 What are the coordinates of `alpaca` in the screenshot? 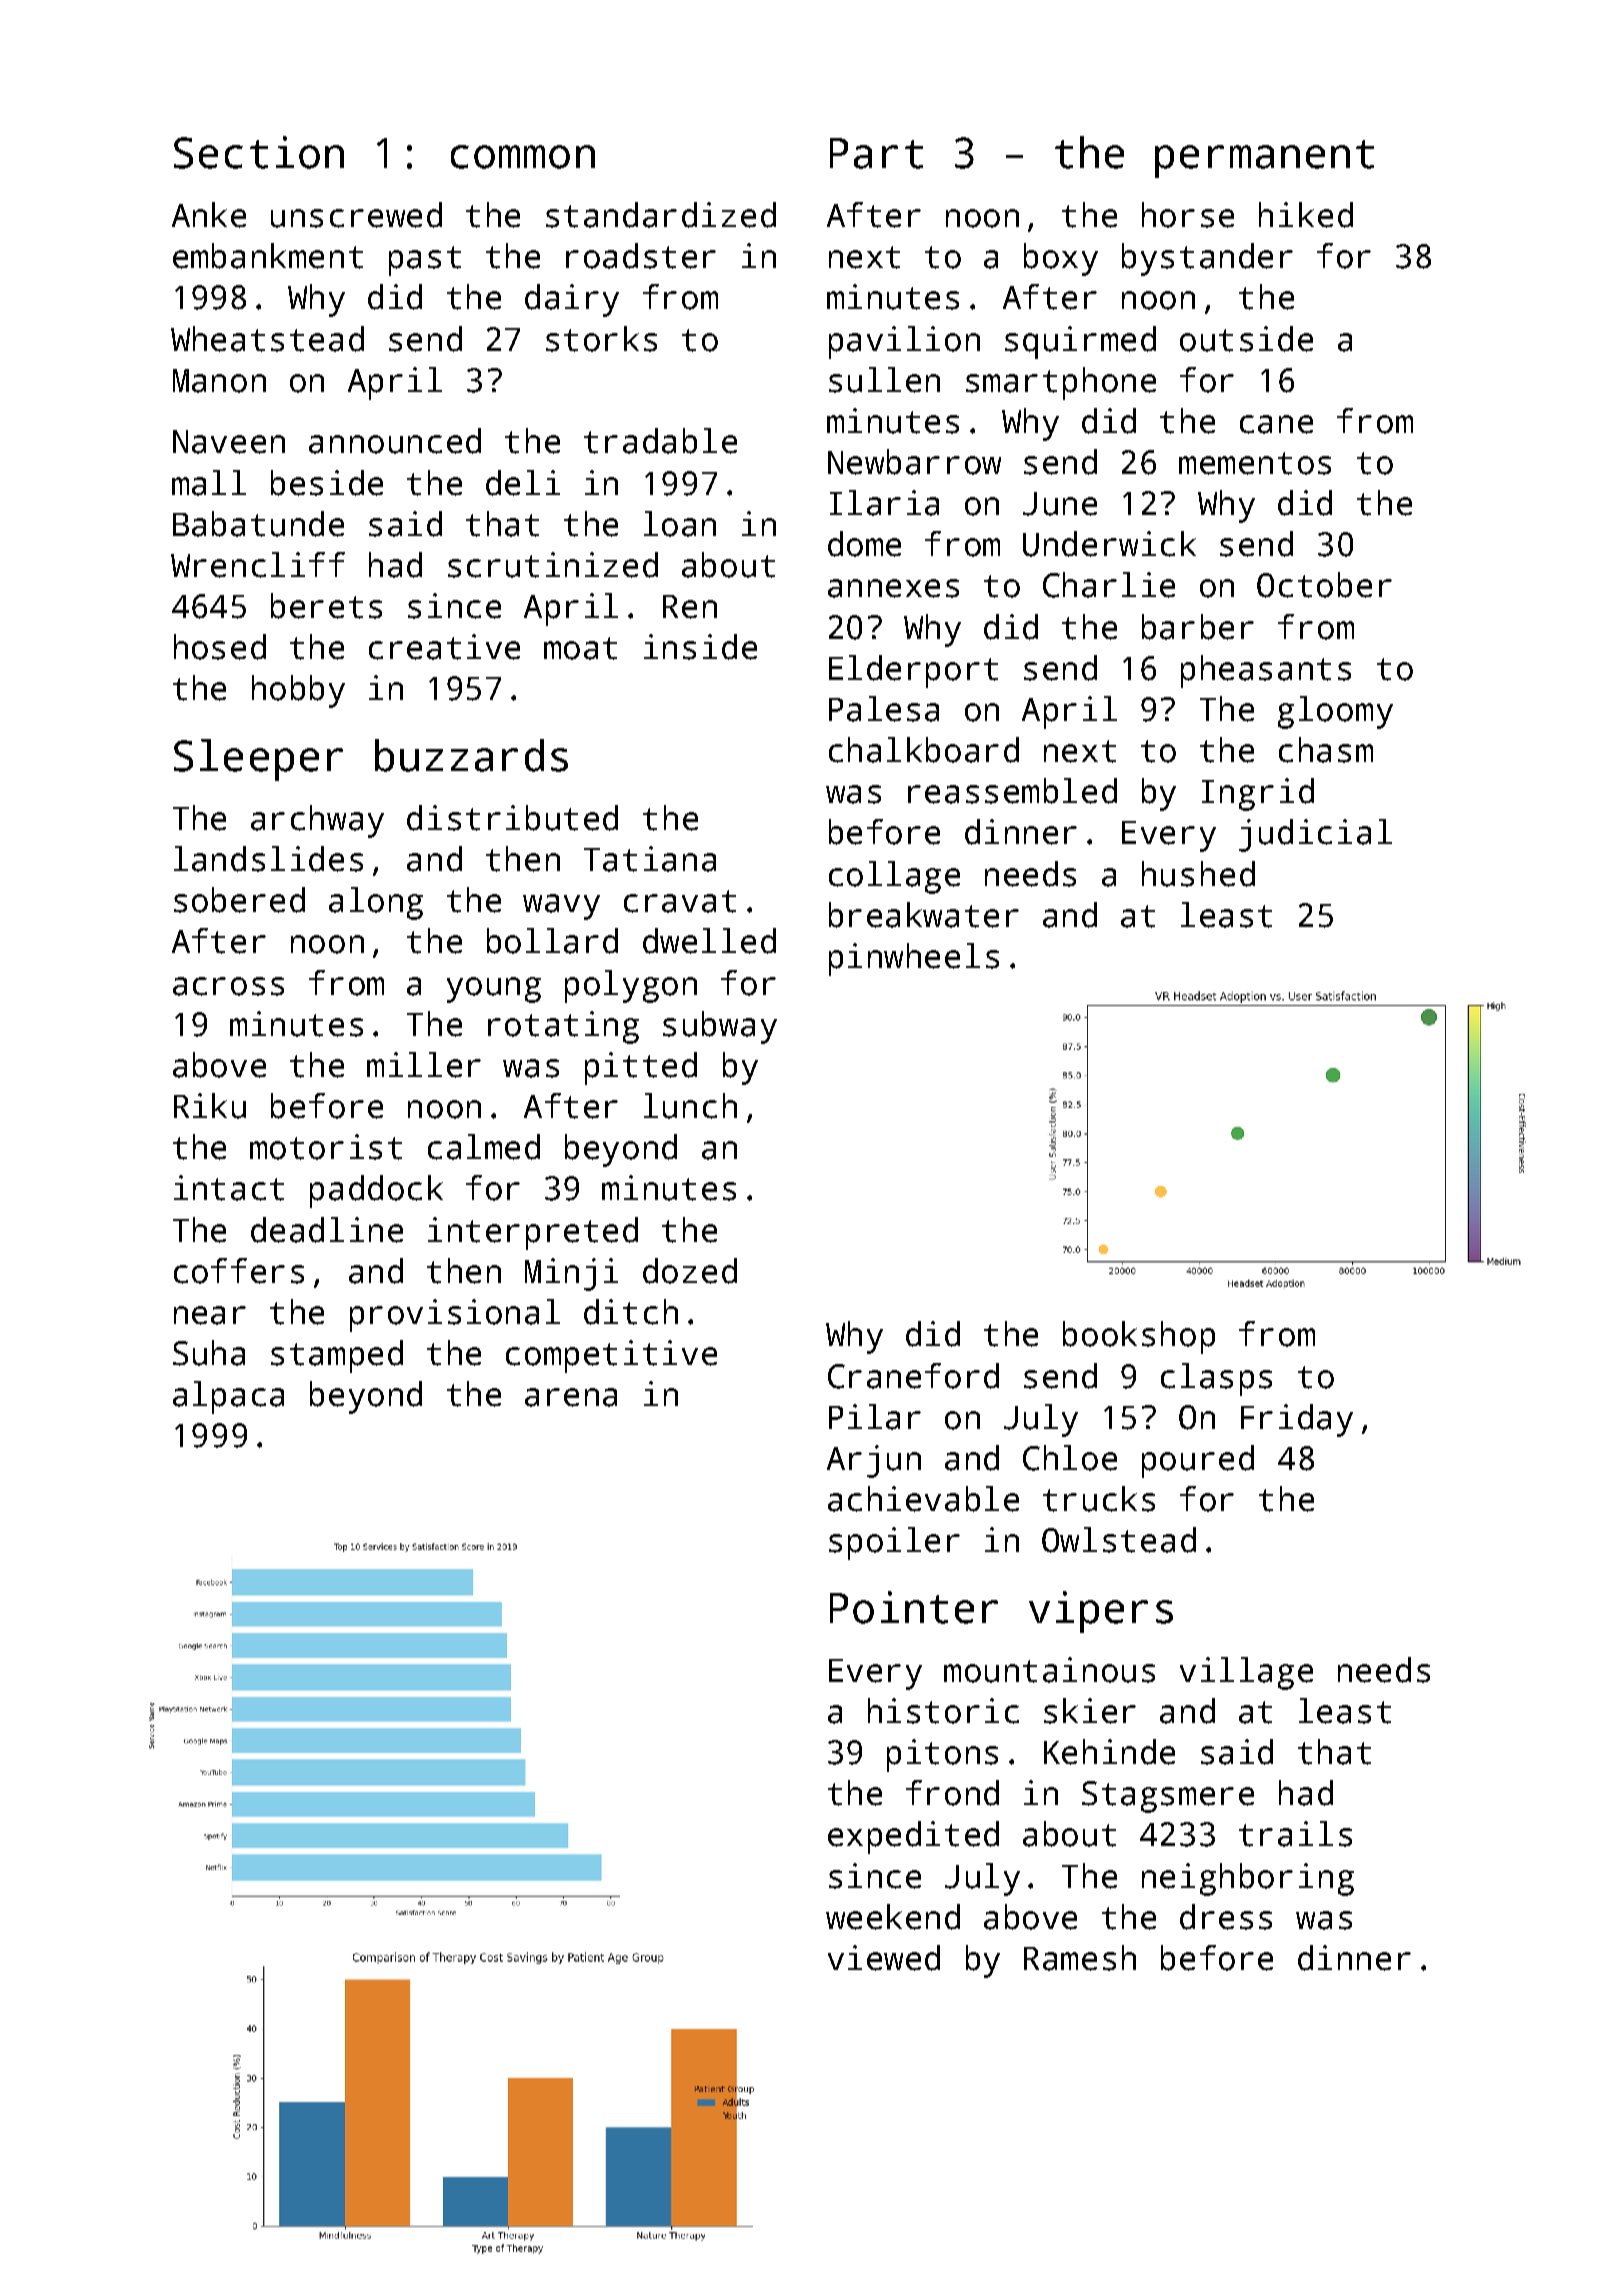 It's located at (228, 1397).
